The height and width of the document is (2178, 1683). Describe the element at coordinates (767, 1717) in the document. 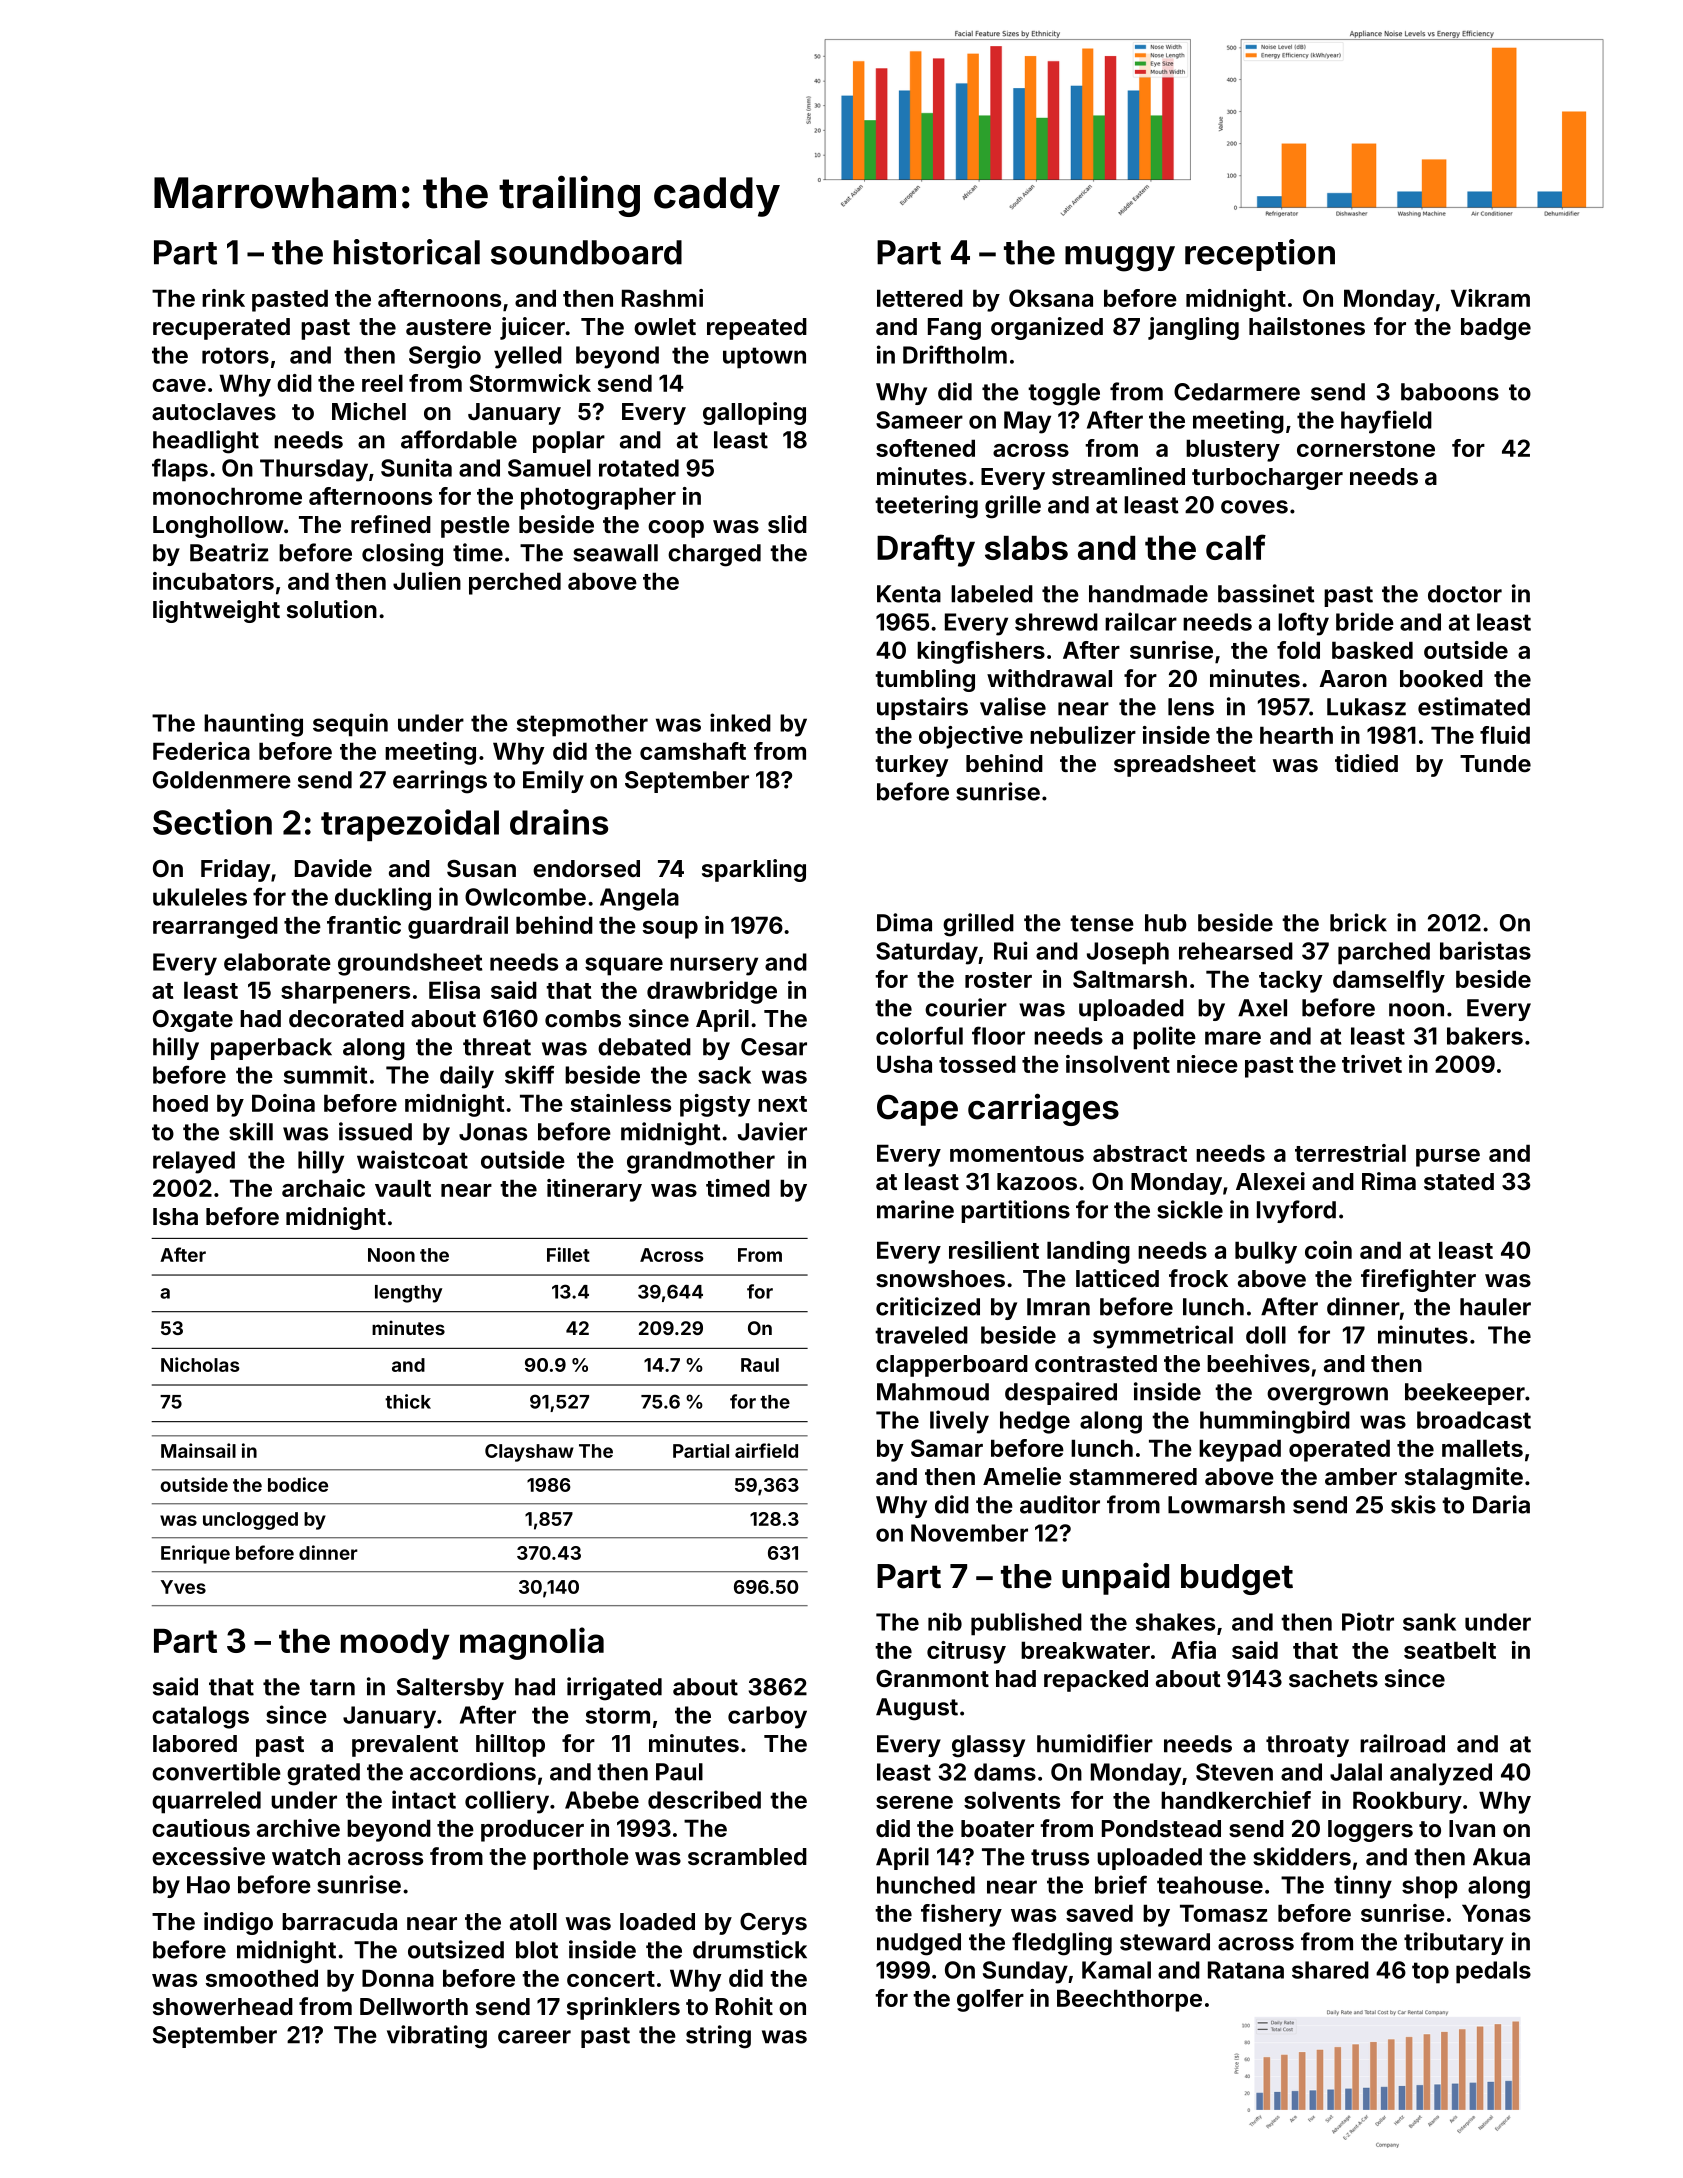

I see `carboy` at that location.
